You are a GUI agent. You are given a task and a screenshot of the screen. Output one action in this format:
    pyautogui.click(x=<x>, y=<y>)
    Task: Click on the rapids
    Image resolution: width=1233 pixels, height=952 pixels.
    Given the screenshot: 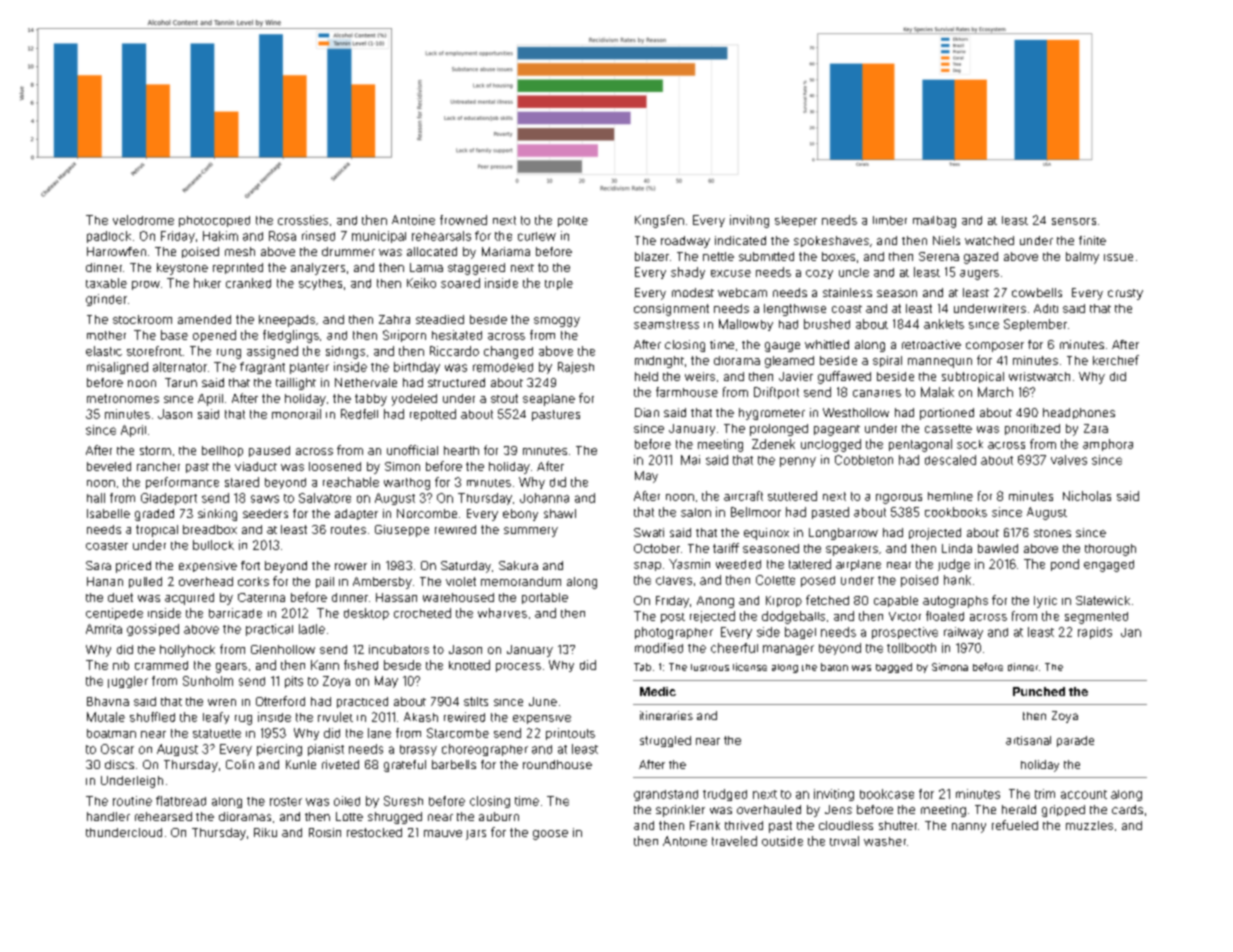 What is the action you would take?
    pyautogui.click(x=1095, y=633)
